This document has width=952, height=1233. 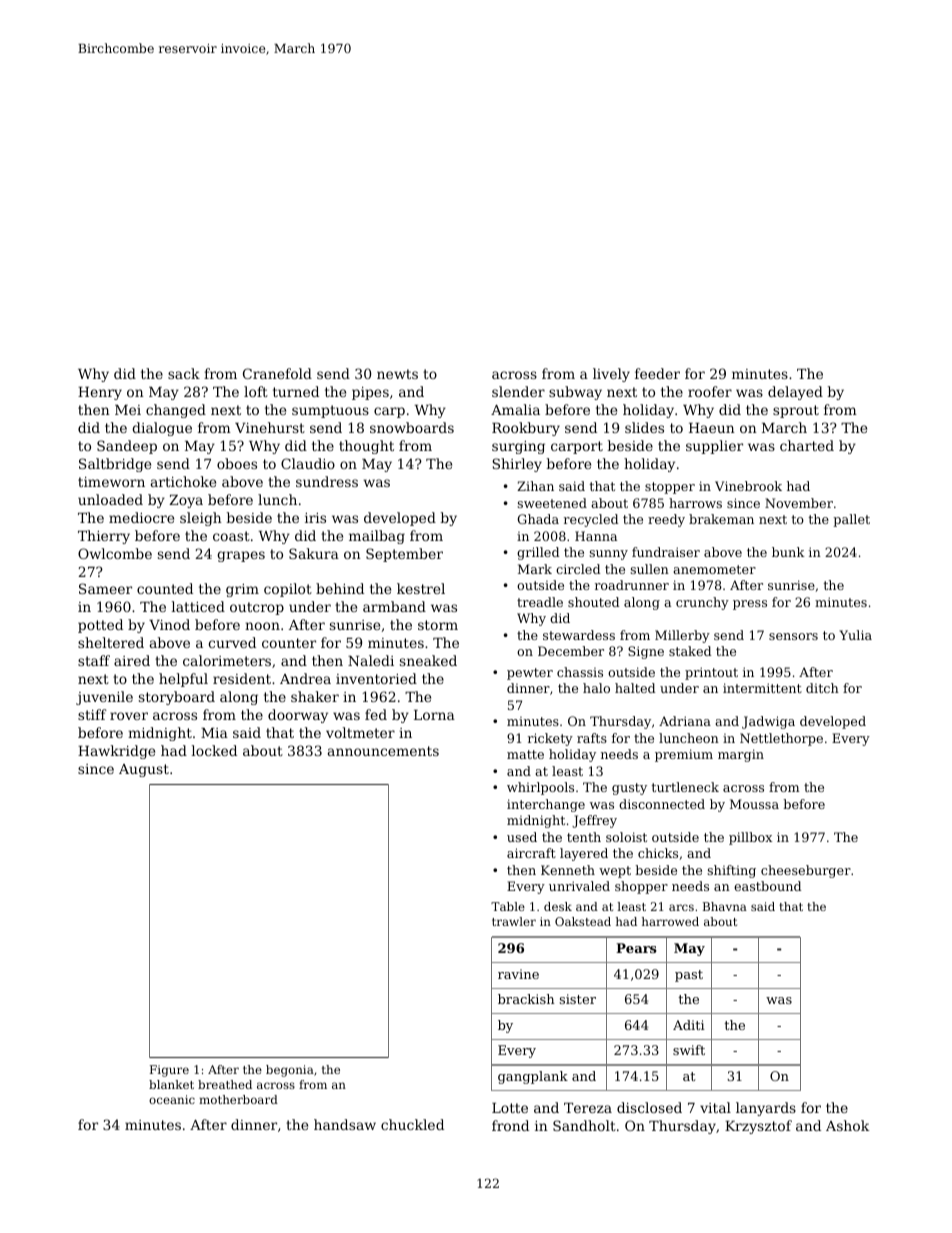 I want to click on feeder, so click(x=657, y=373).
